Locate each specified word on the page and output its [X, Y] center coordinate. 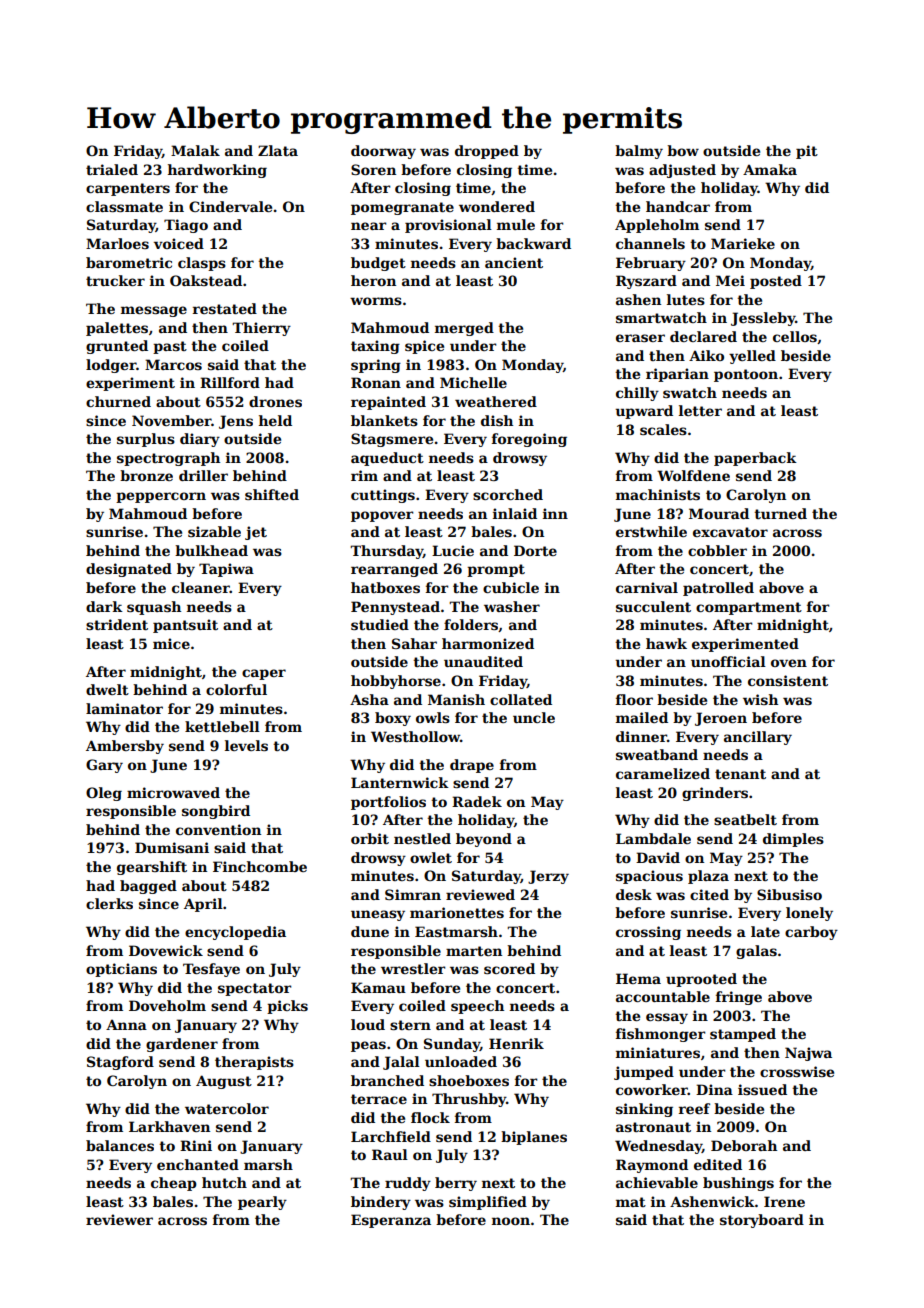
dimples [793, 840]
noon [511, 1221]
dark [104, 606]
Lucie [453, 550]
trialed [112, 169]
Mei [730, 280]
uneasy [378, 915]
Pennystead [395, 608]
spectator [255, 989]
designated [129, 570]
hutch [224, 1182]
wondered [497, 206]
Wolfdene [693, 475]
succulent [653, 606]
